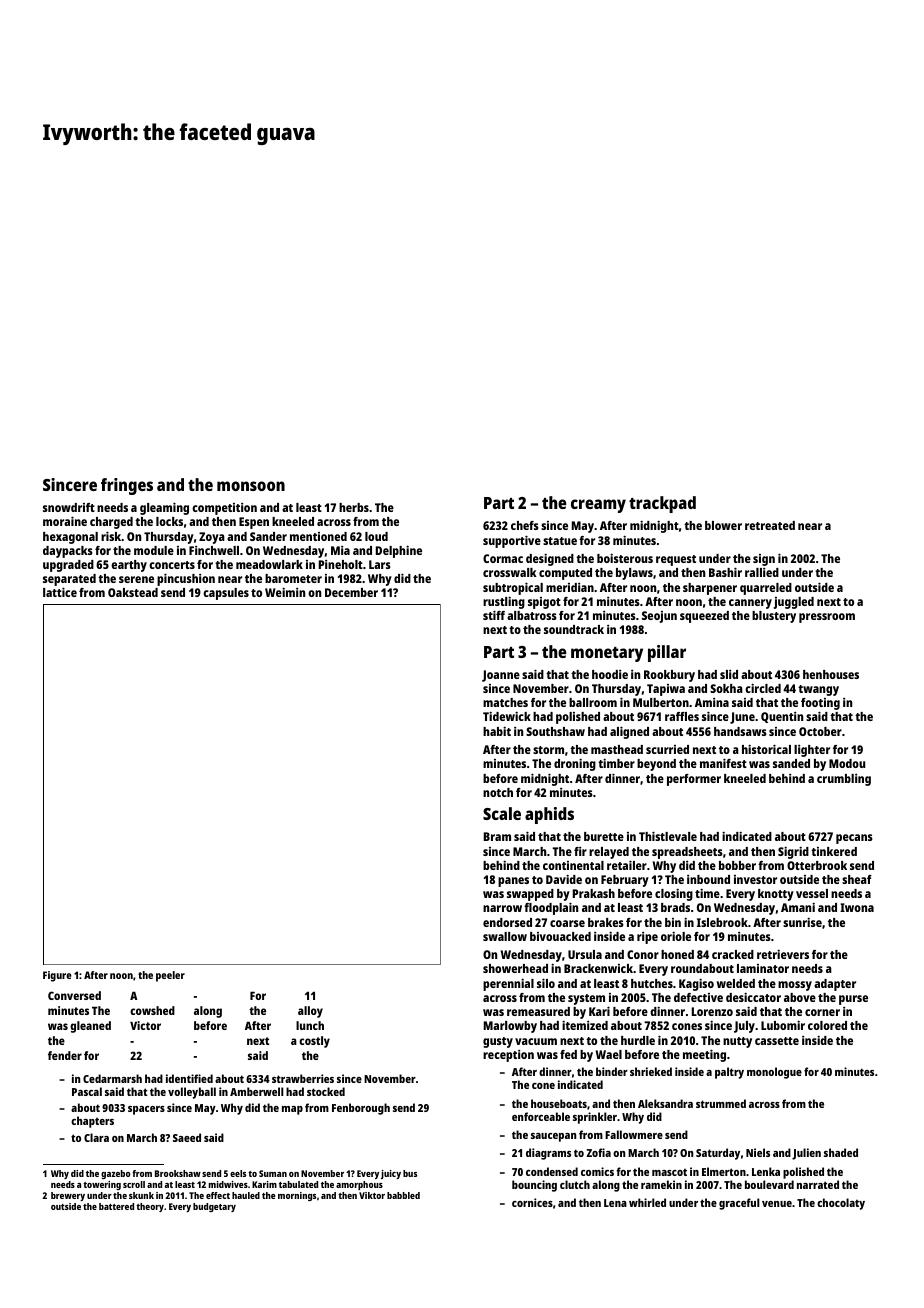 The width and height of the page is (924, 1308). Describe the element at coordinates (536, 1041) in the page. I see `vacuum` at that location.
